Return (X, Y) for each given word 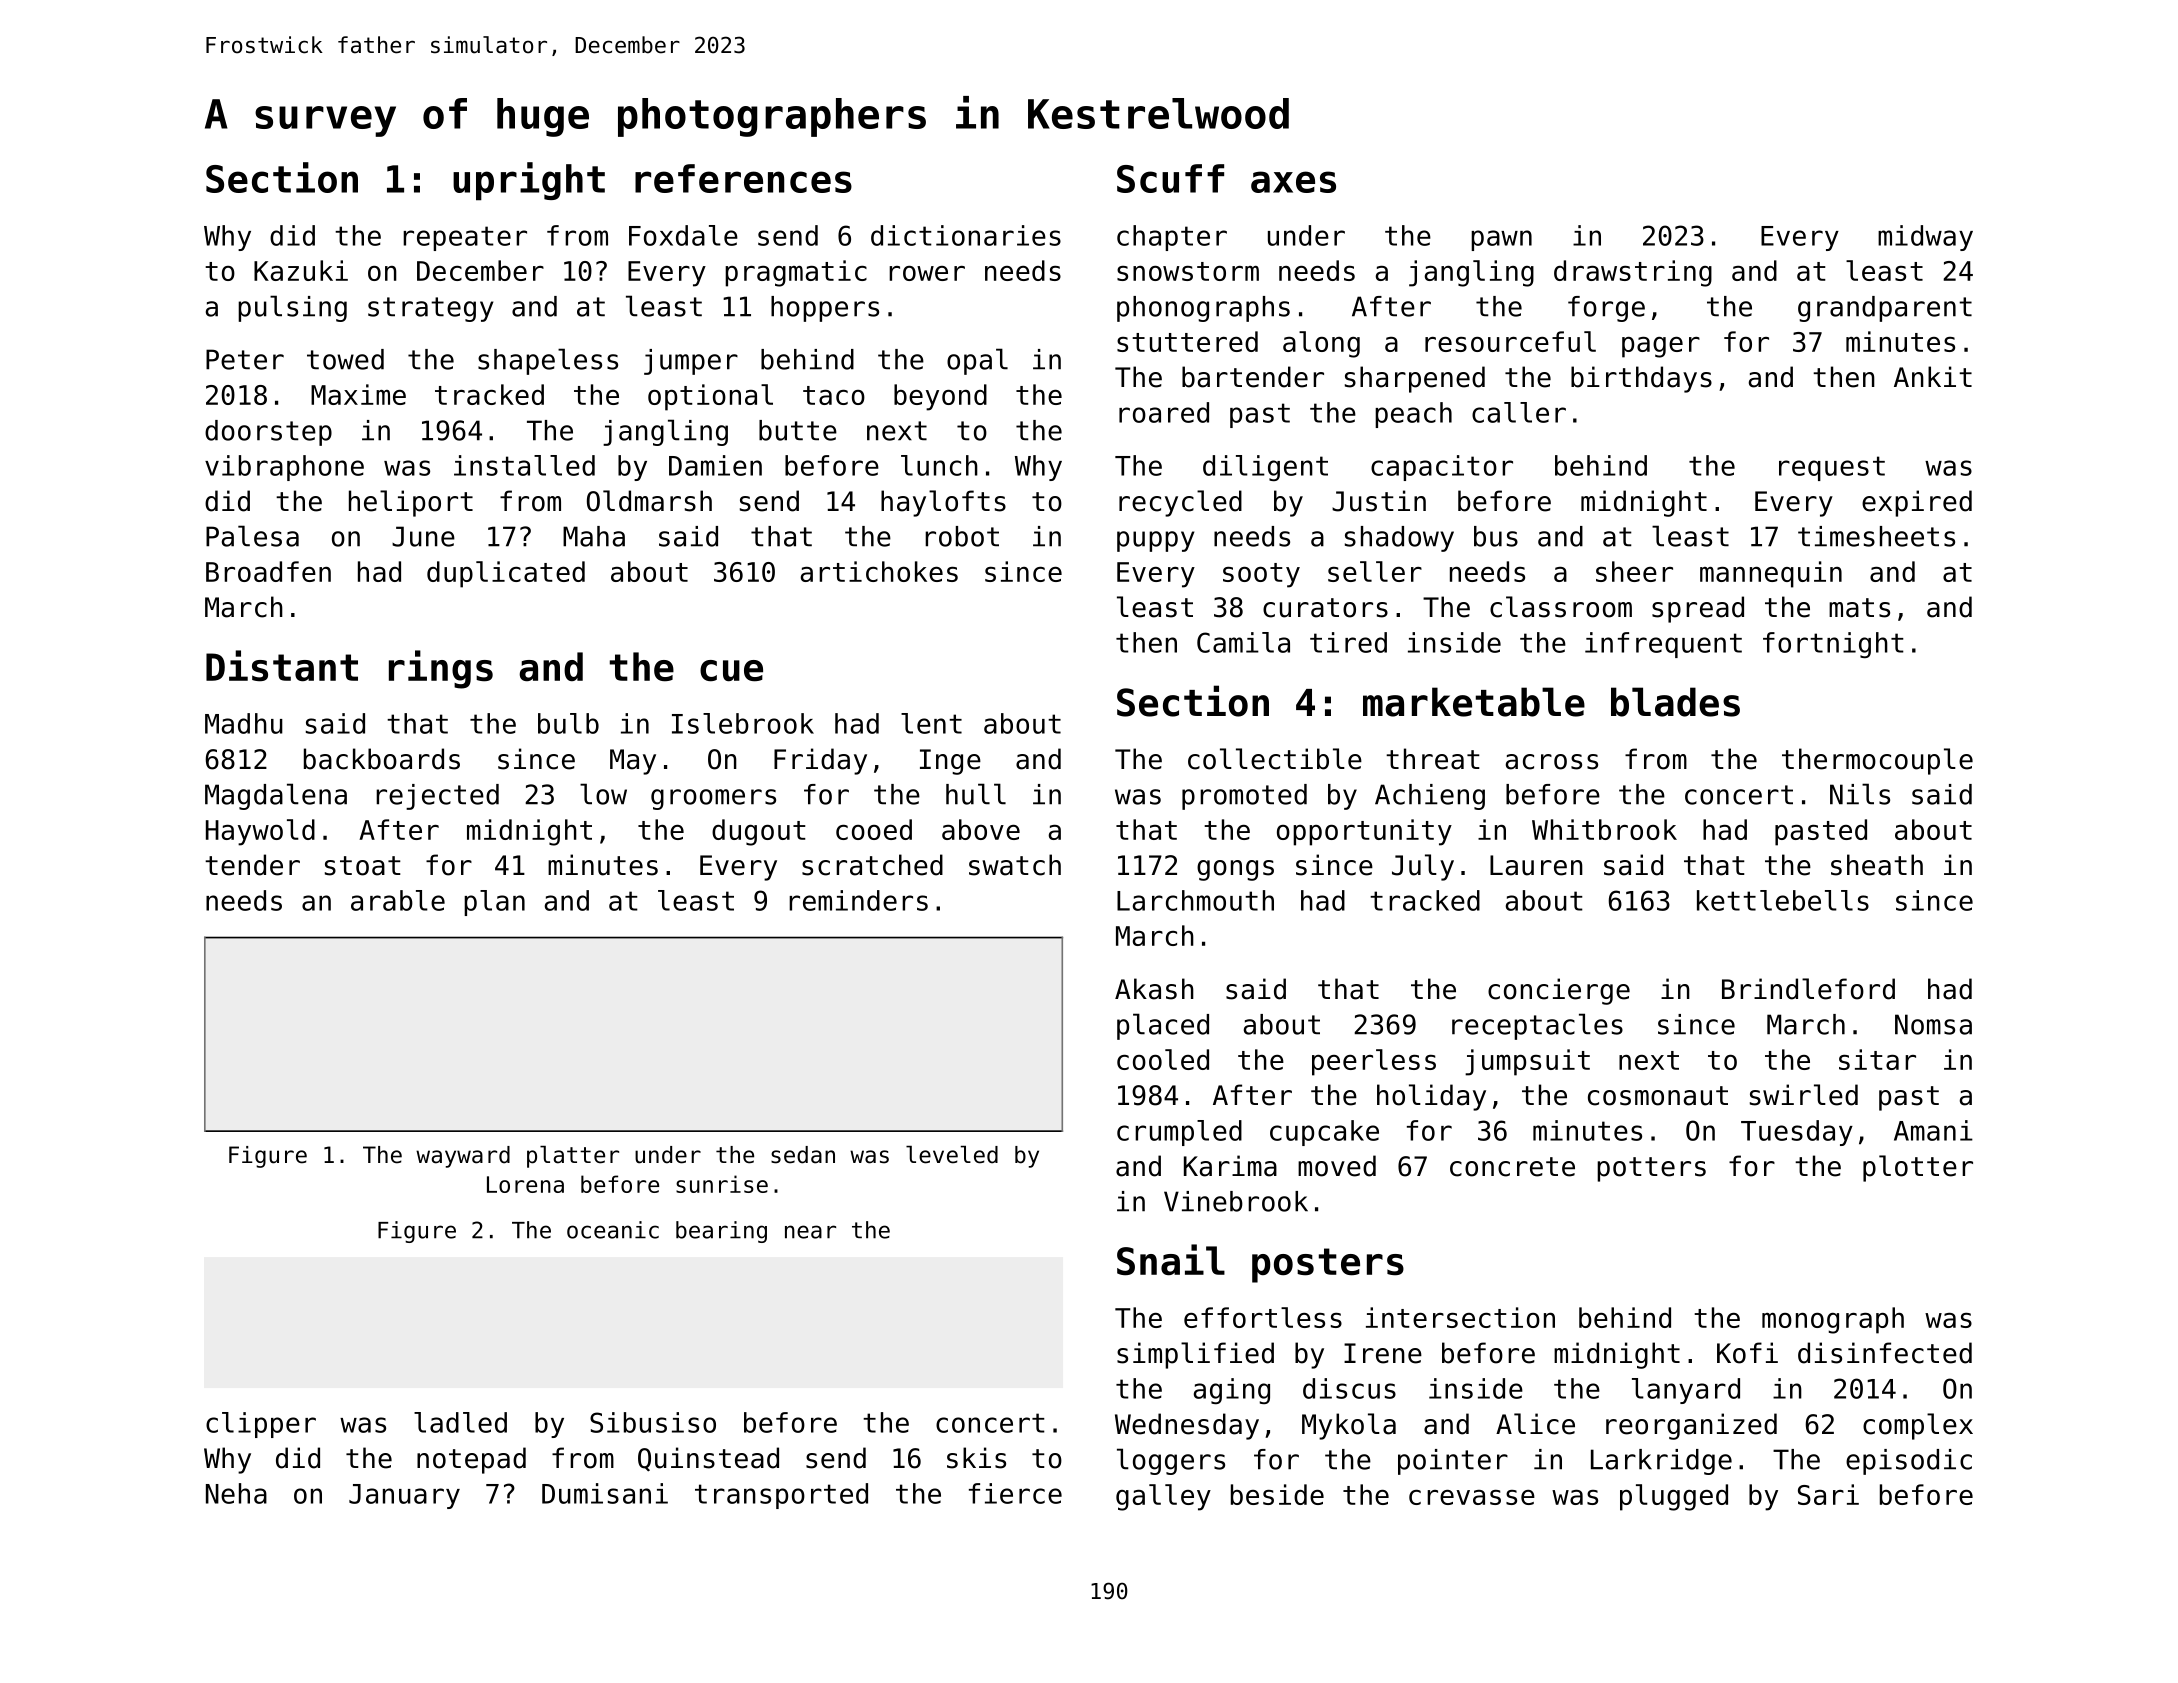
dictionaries (966, 235)
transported (781, 1496)
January (404, 1496)
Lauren (1536, 865)
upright (529, 181)
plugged (1674, 1497)
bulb (568, 723)
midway (1925, 238)
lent (931, 723)
